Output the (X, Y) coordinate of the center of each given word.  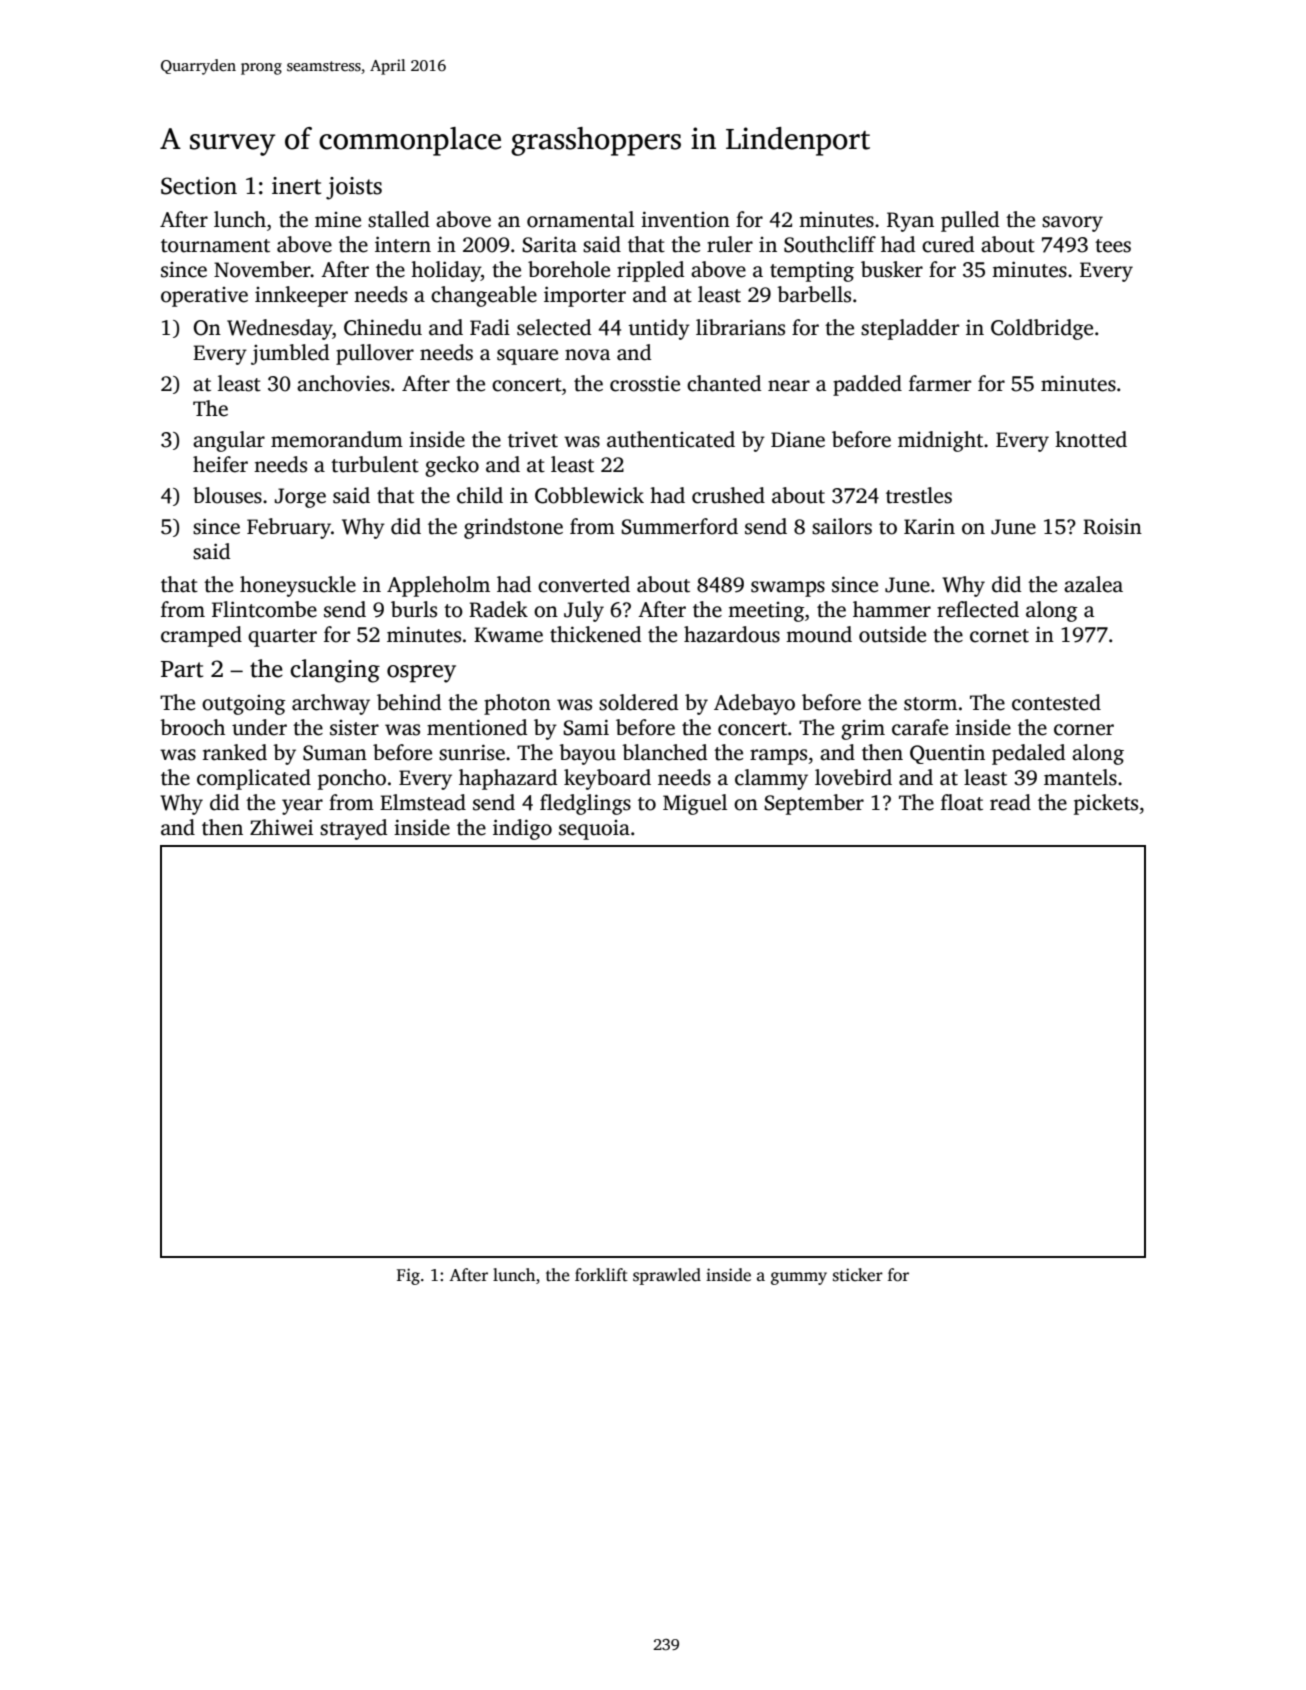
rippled (650, 271)
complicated (254, 779)
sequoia (594, 830)
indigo (522, 829)
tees (1113, 246)
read (1010, 802)
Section (199, 186)
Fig (408, 1276)
